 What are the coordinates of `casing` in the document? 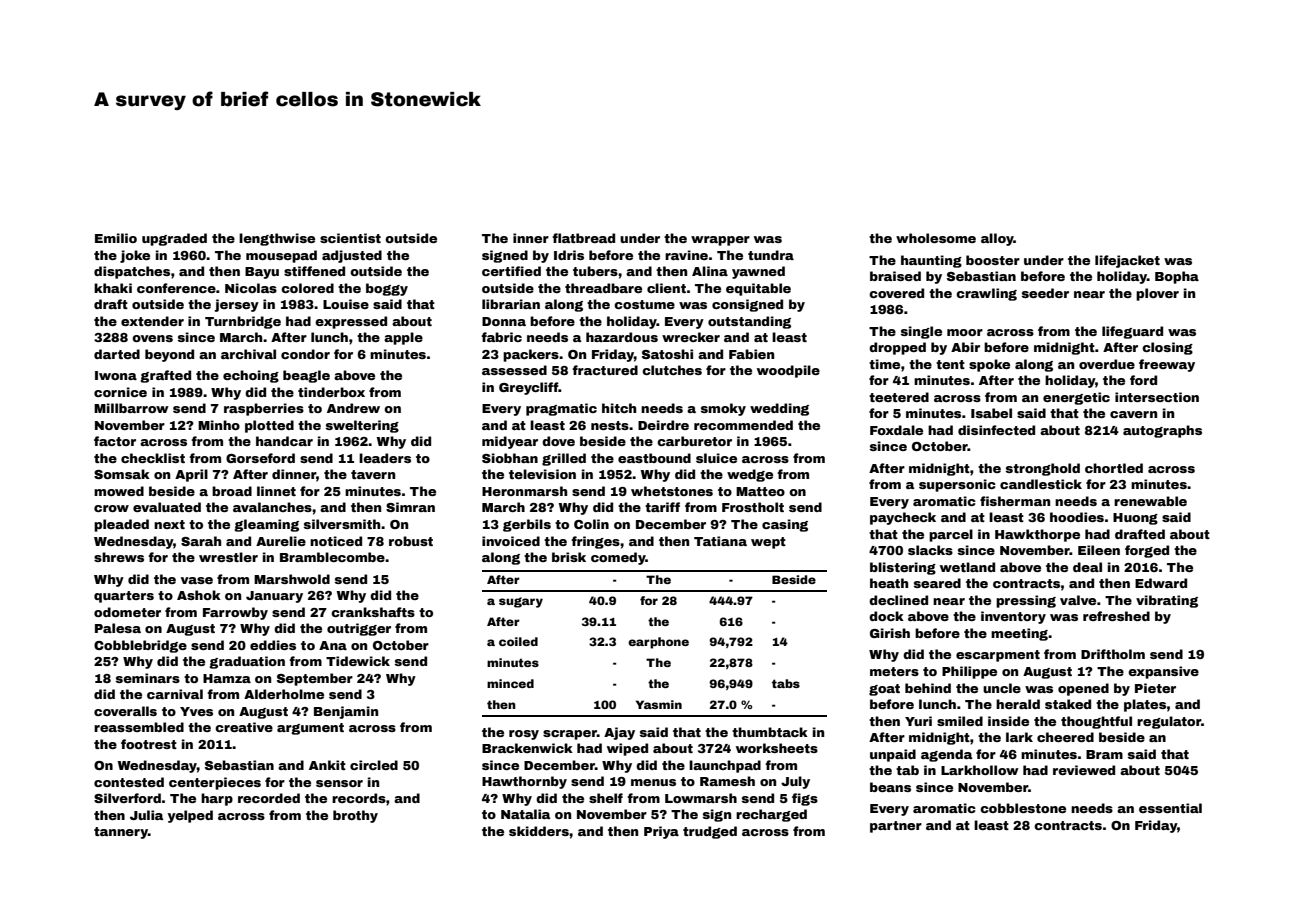 It's located at (785, 525).
